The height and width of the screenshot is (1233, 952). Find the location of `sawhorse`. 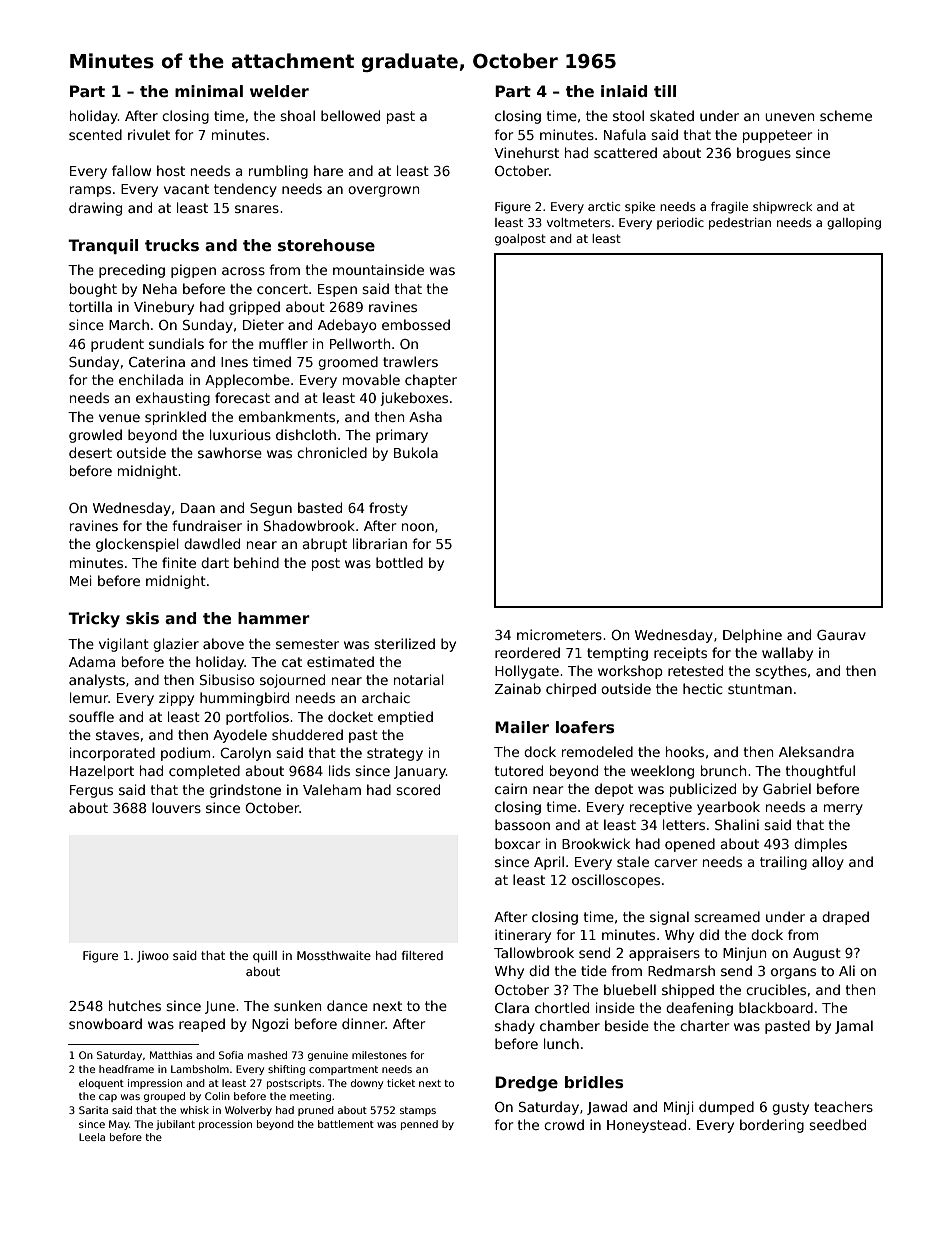

sawhorse is located at coordinates (230, 452).
